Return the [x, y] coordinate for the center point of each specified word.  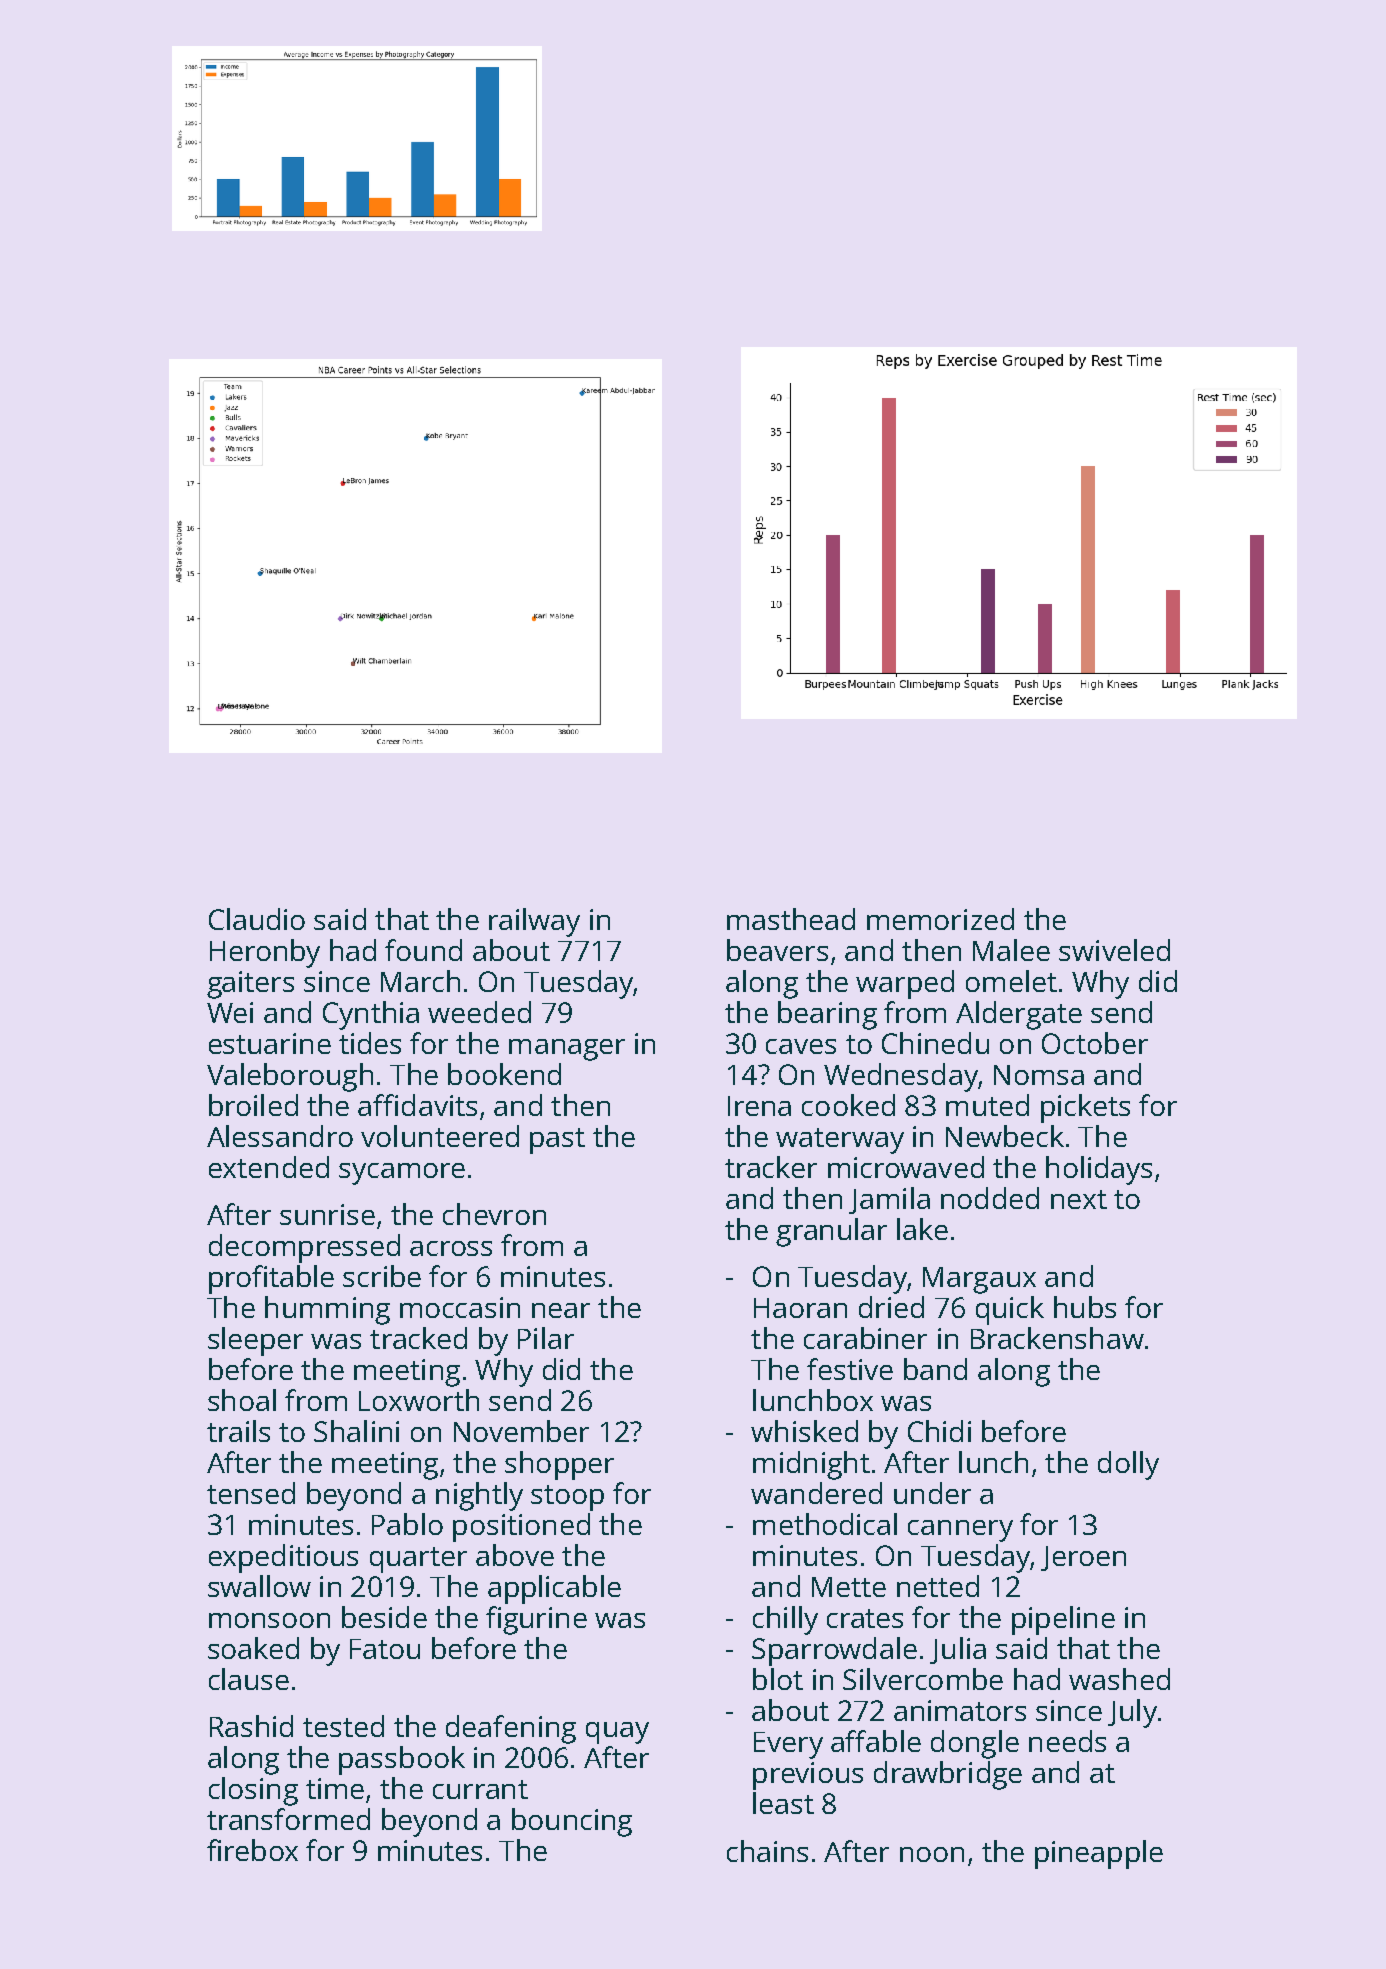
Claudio [257, 919]
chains [767, 1851]
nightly [479, 1496]
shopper [559, 1465]
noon [932, 1854]
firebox [252, 1850]
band [935, 1369]
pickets [1085, 1108]
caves [801, 1046]
